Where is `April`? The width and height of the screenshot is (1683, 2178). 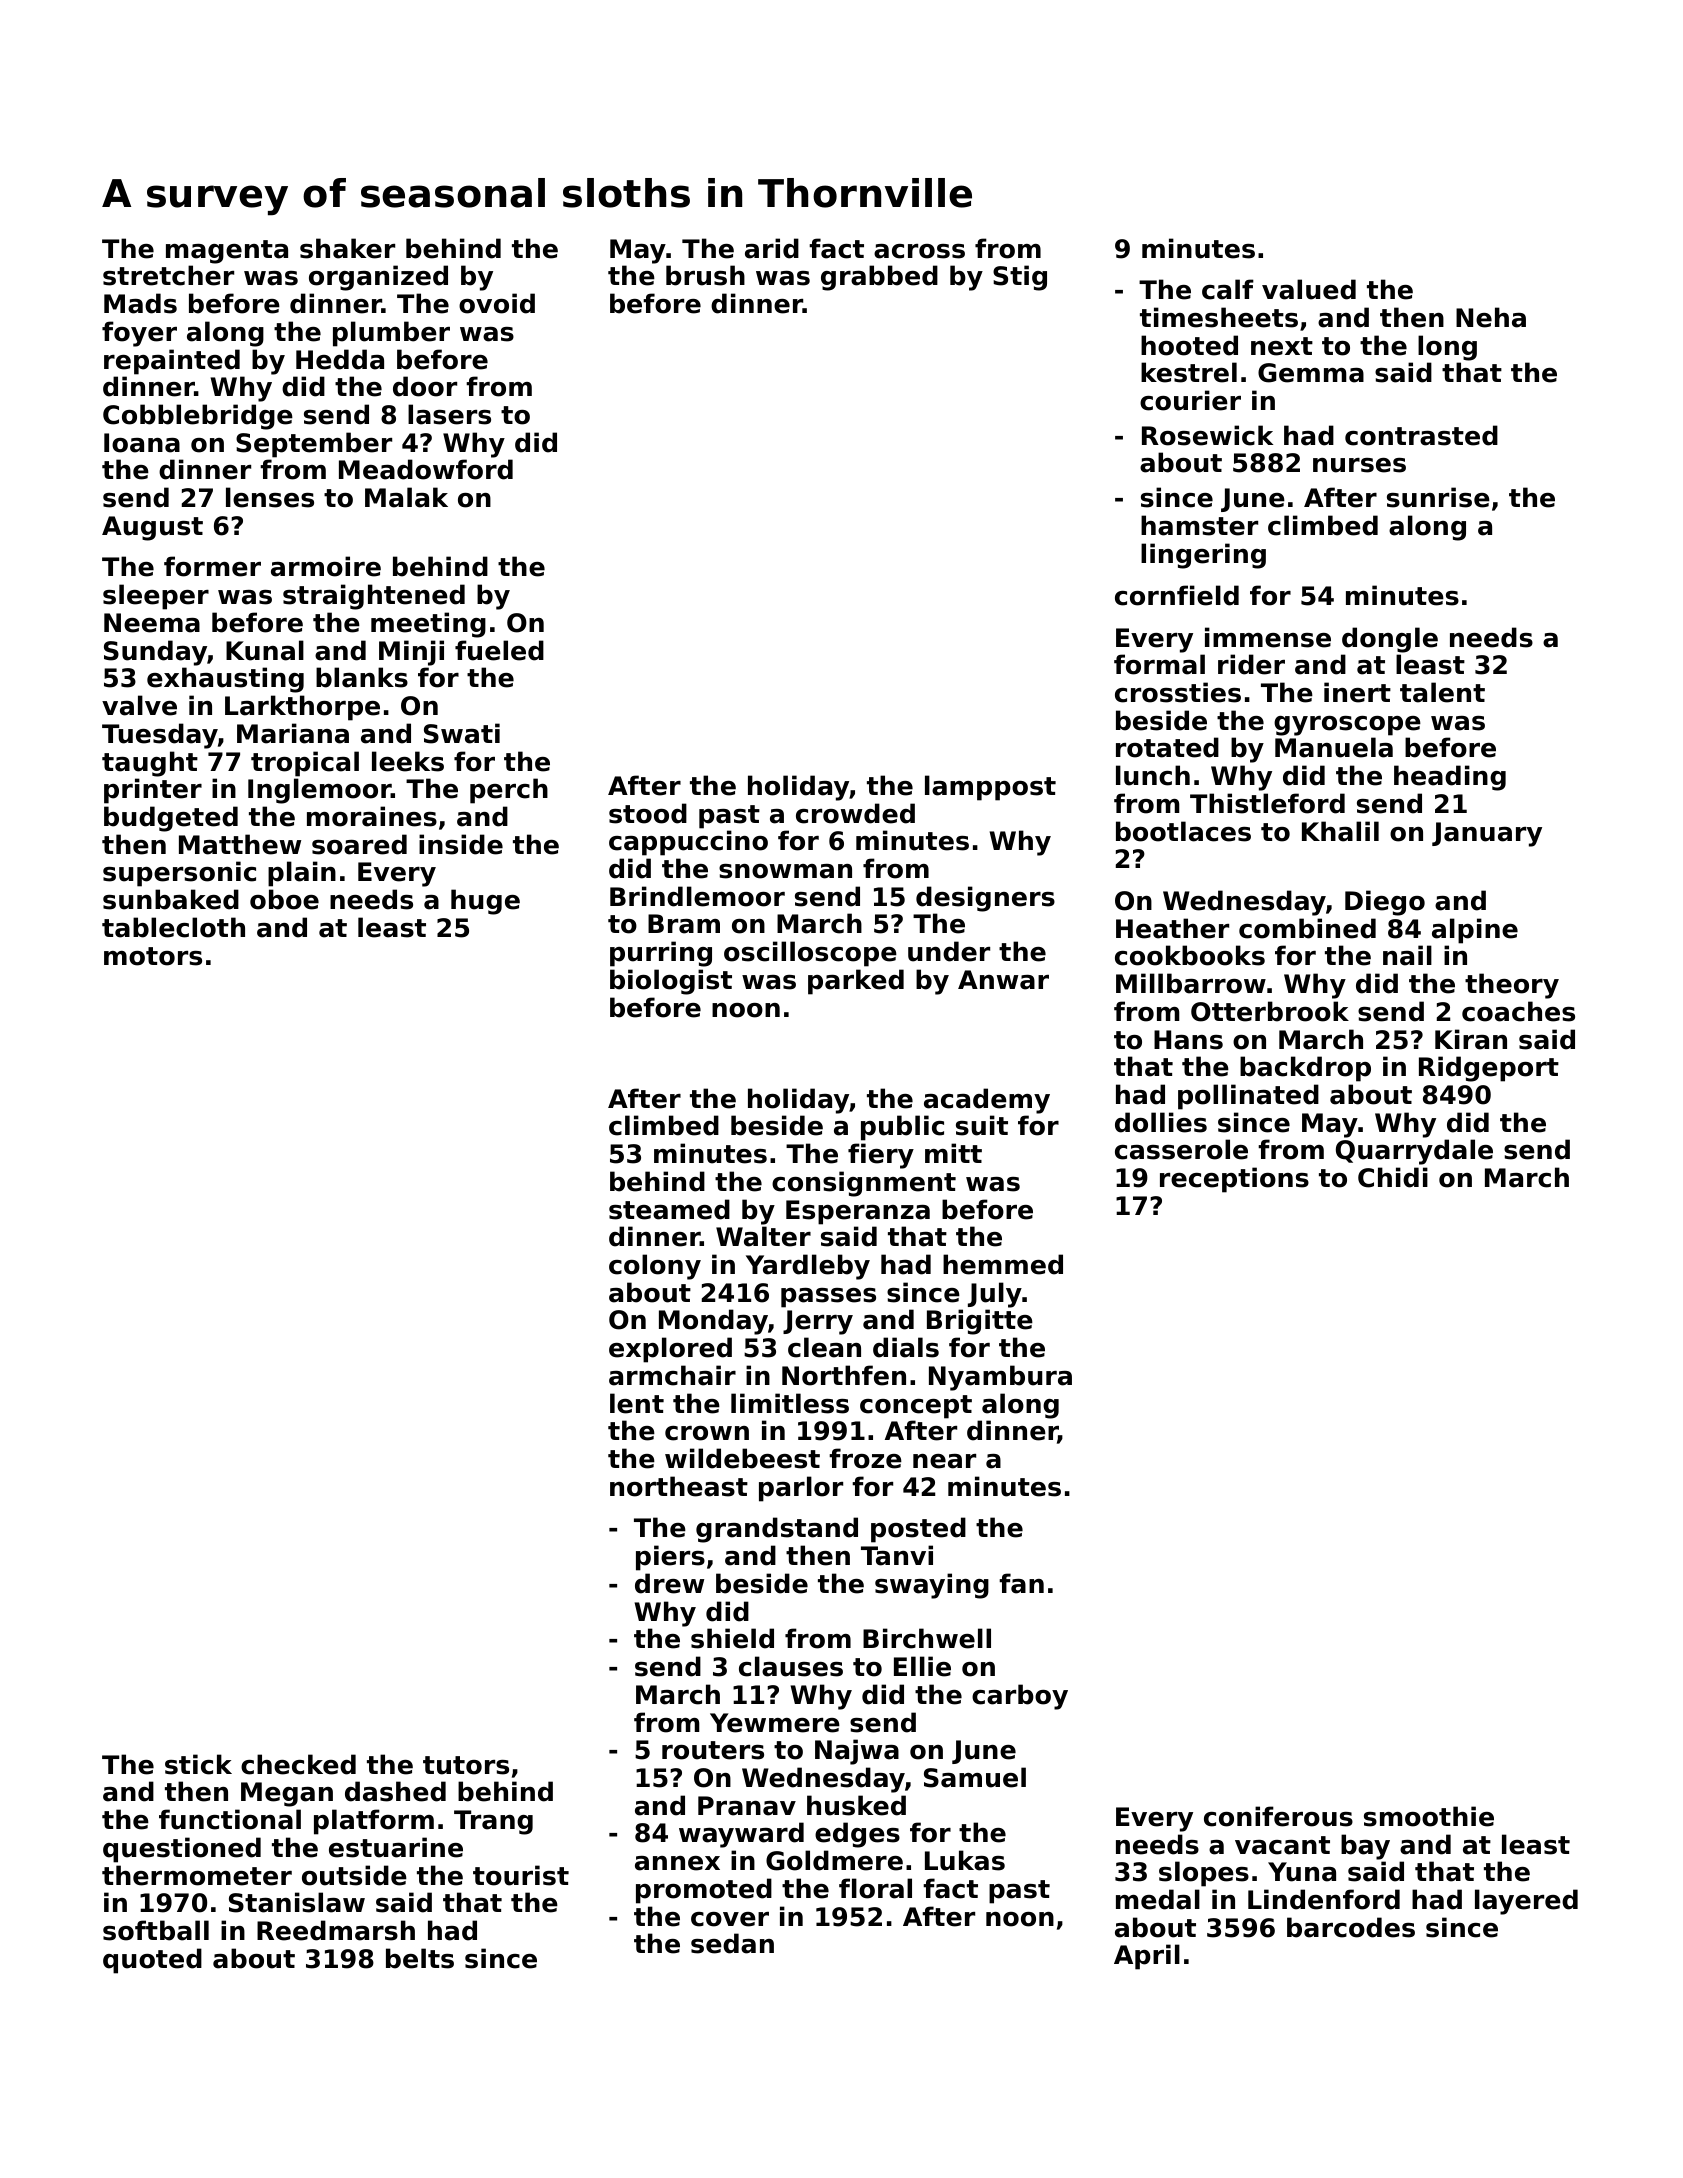
April is located at coordinates (1147, 1957).
